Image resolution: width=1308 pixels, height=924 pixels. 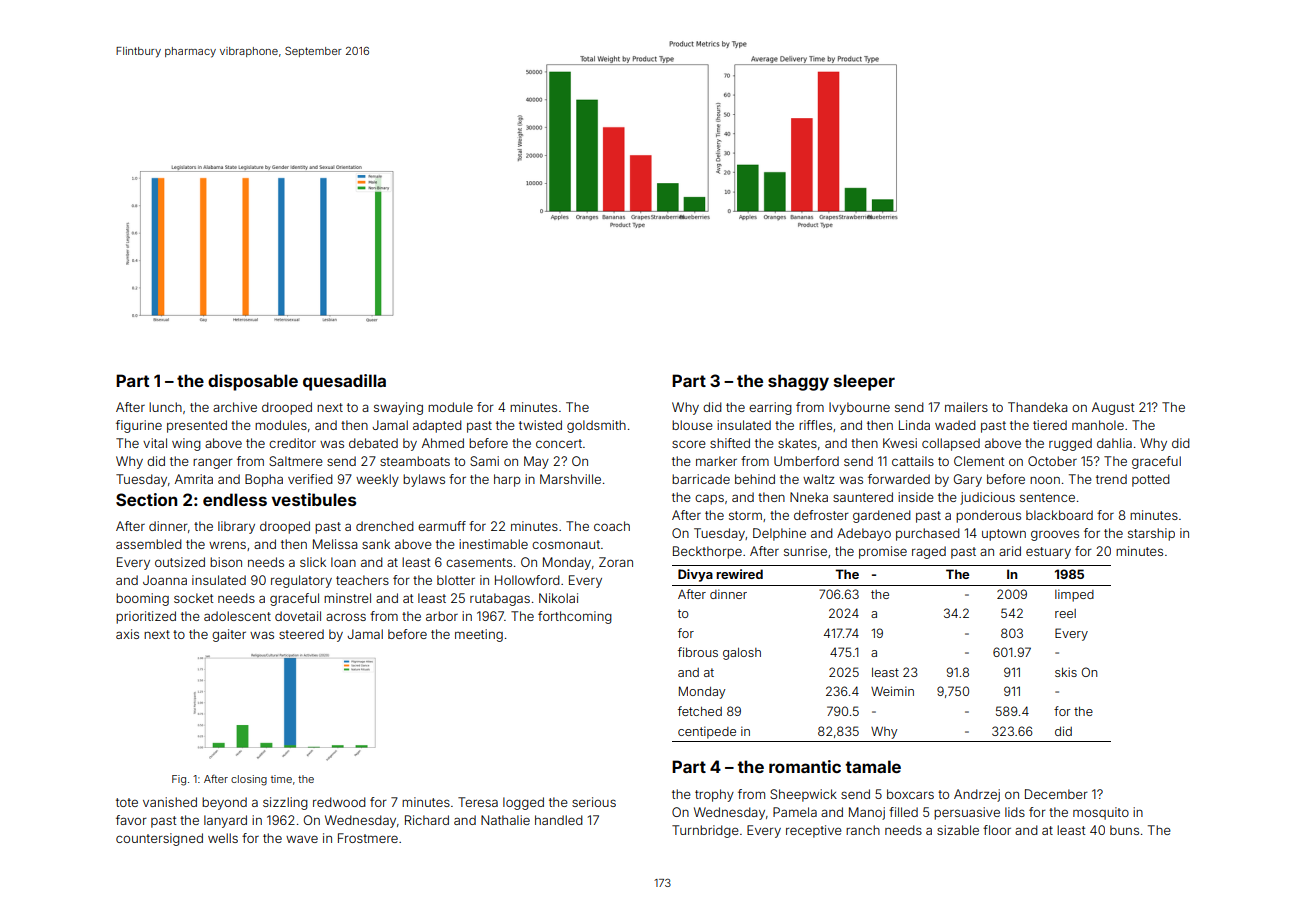 I want to click on disposable, so click(x=253, y=382).
